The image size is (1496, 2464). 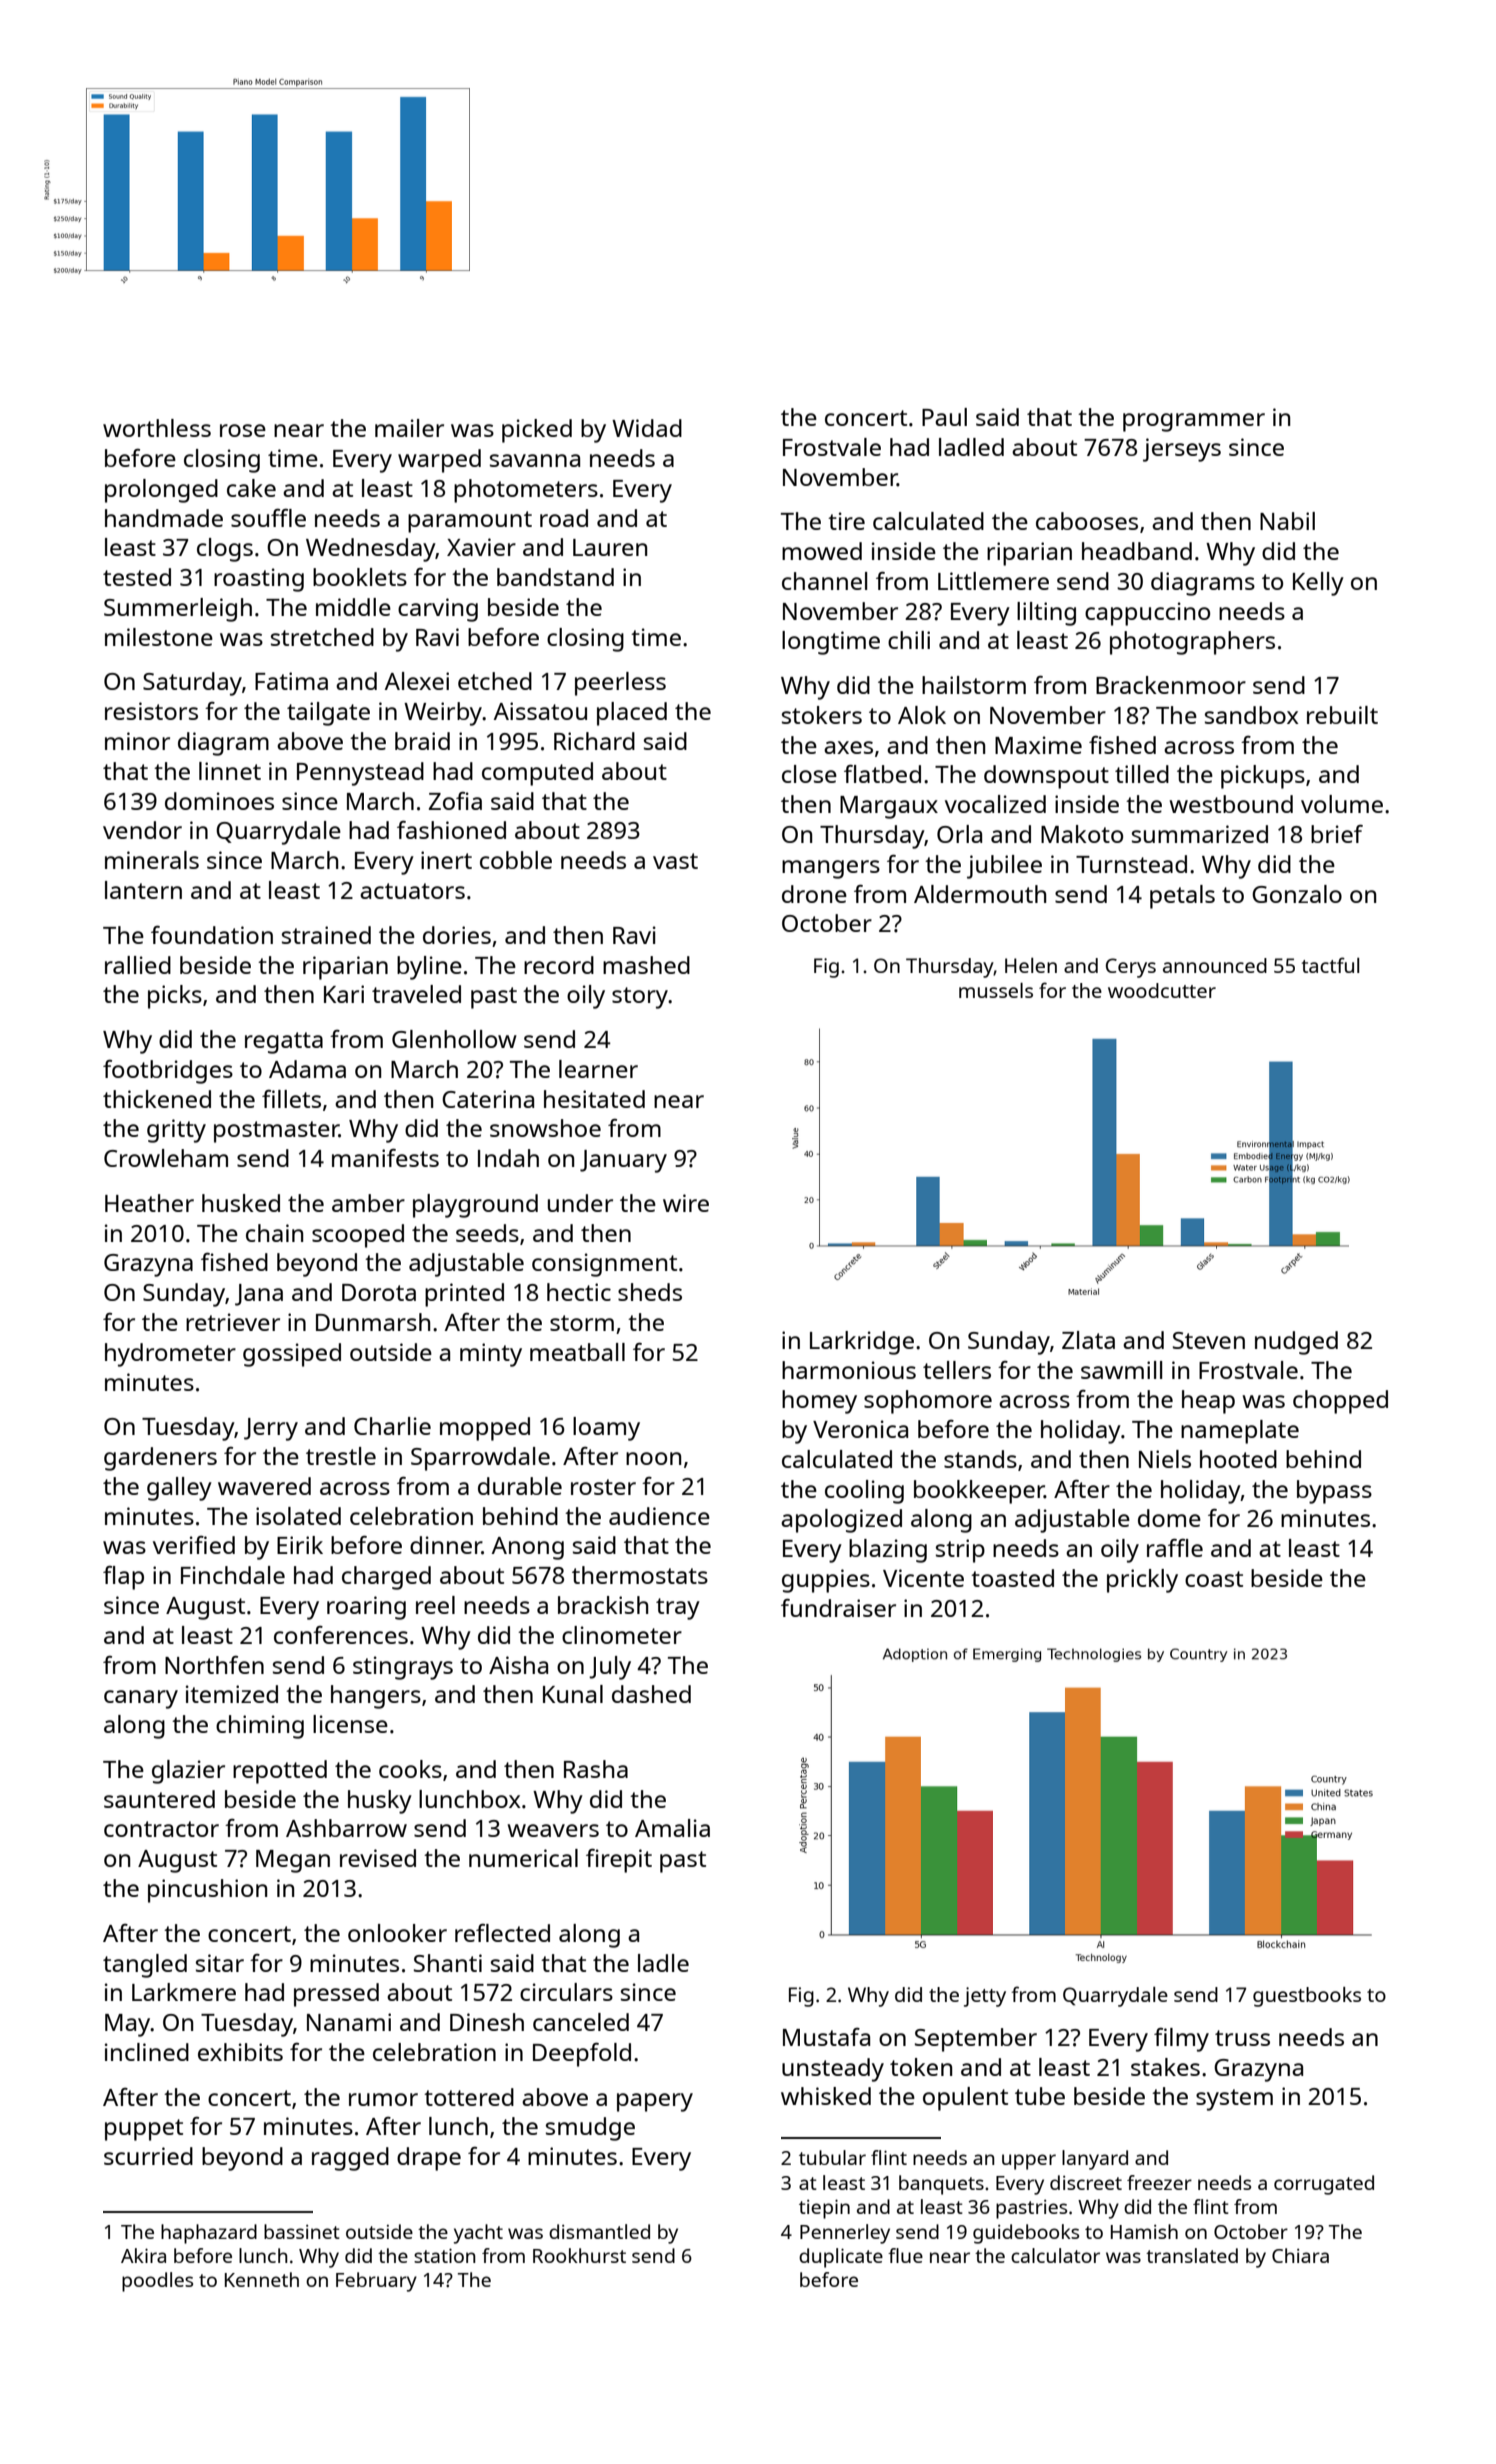 I want to click on volume, so click(x=1342, y=804).
